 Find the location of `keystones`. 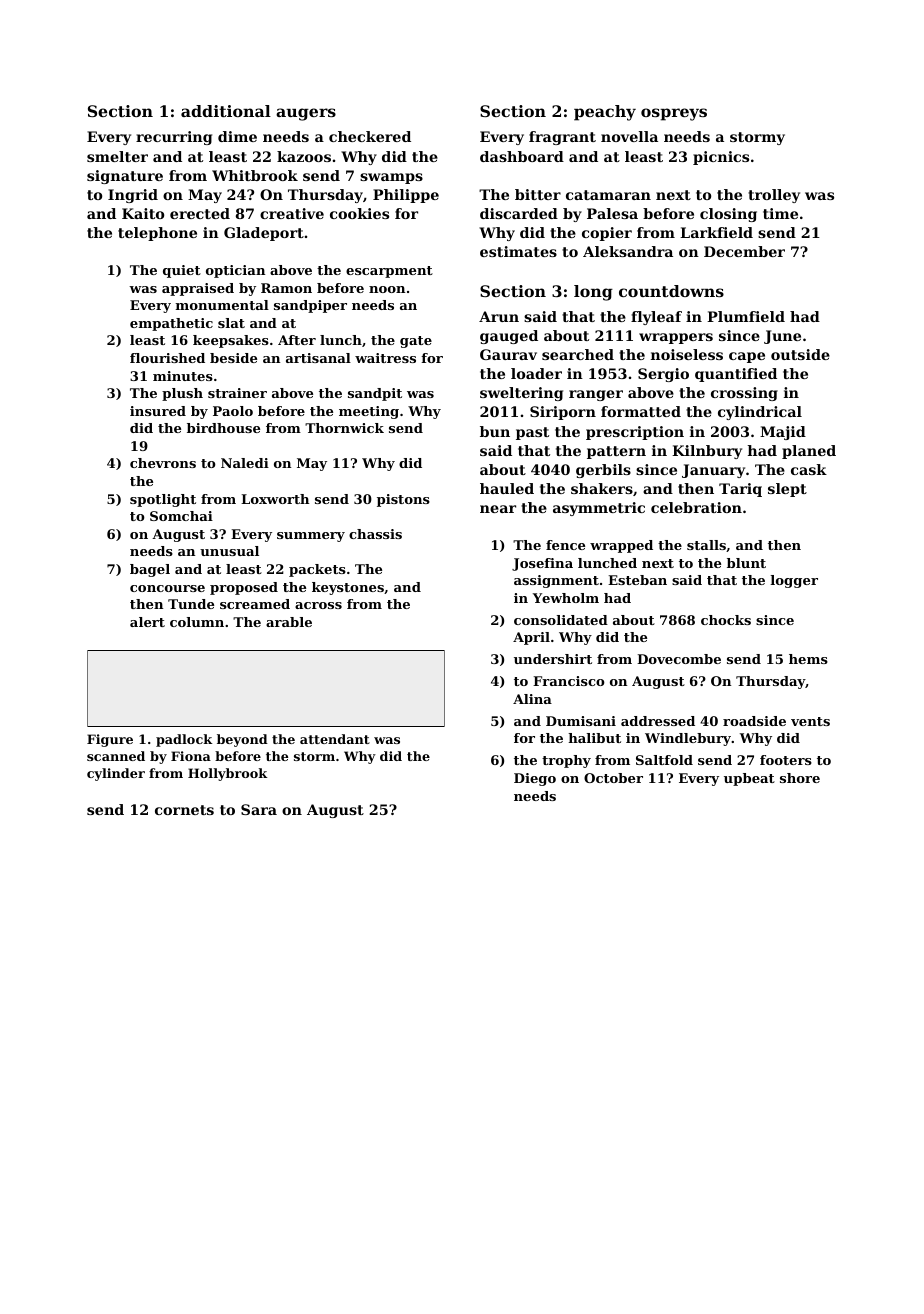

keystones is located at coordinates (348, 588).
